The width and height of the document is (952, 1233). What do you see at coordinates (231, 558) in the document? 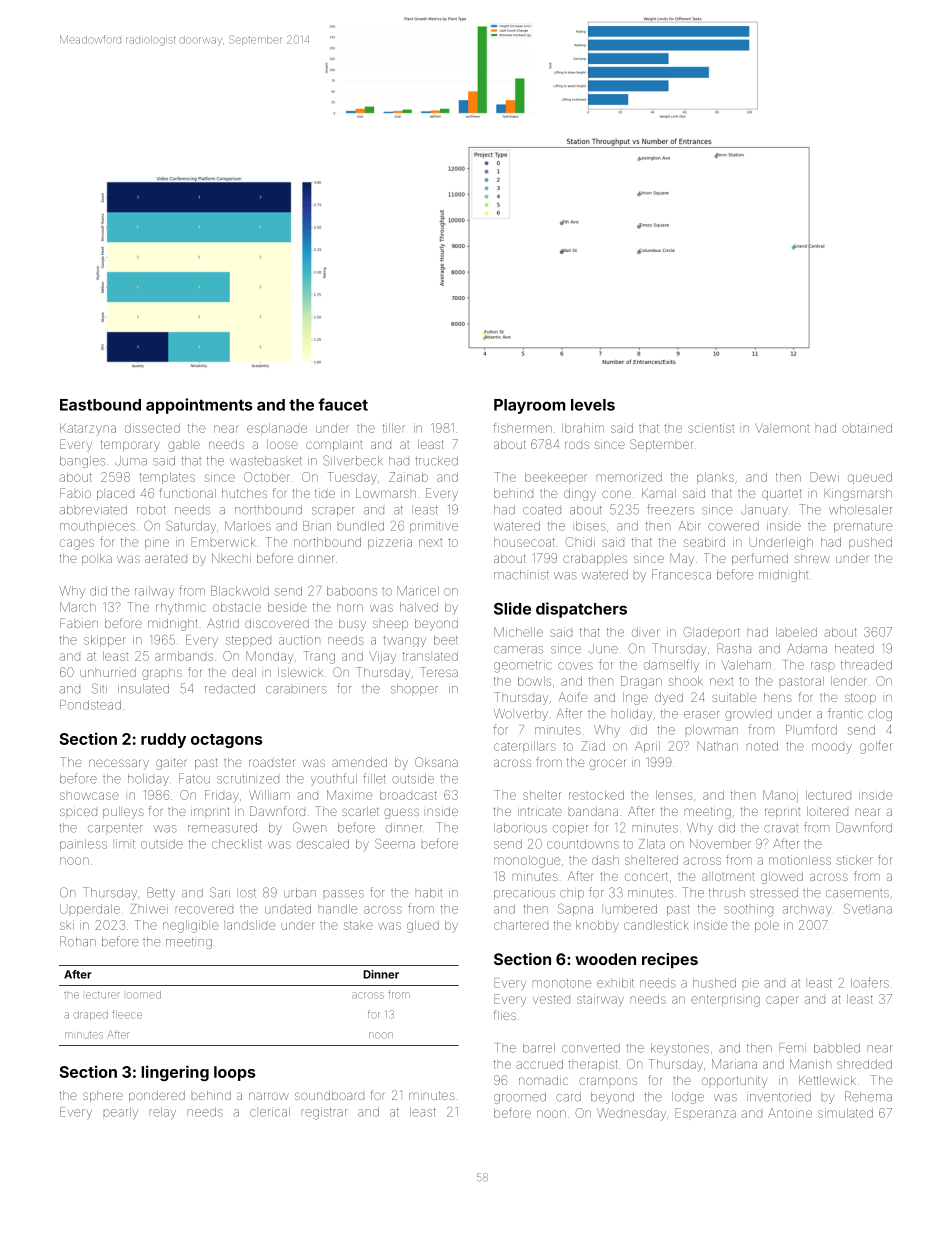
I see `Nkechi` at bounding box center [231, 558].
